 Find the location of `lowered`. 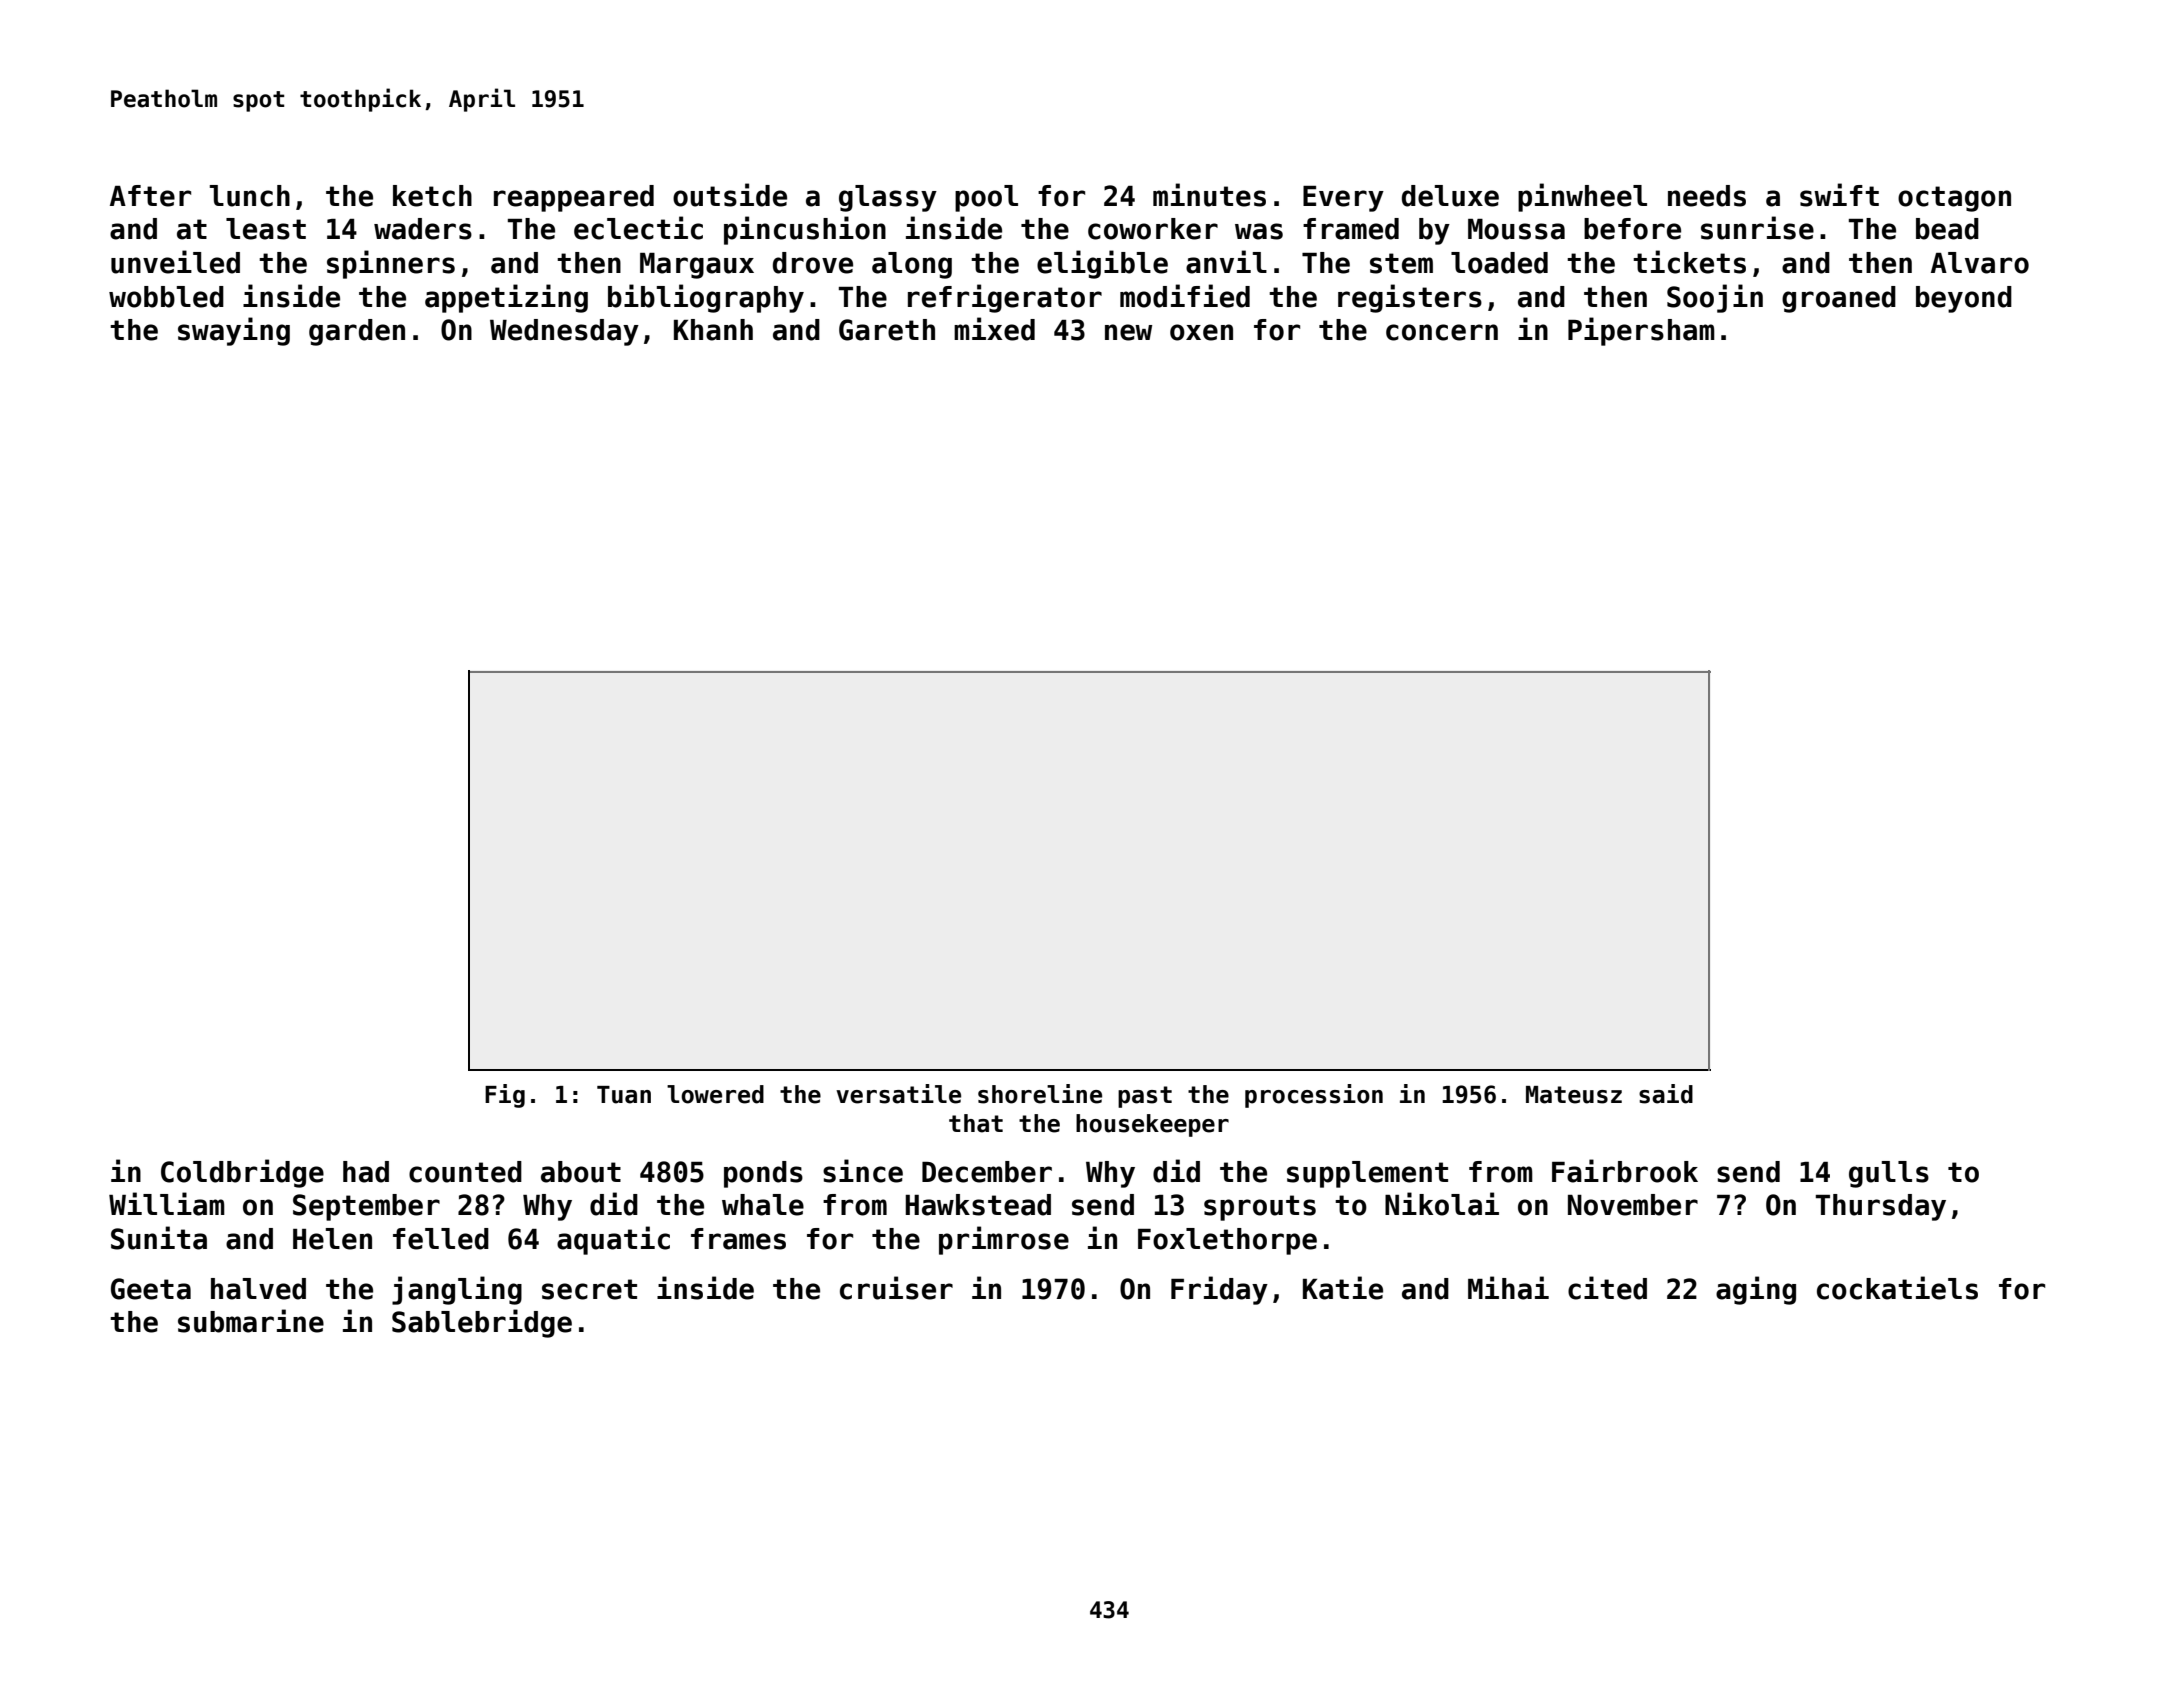

lowered is located at coordinates (715, 1094).
